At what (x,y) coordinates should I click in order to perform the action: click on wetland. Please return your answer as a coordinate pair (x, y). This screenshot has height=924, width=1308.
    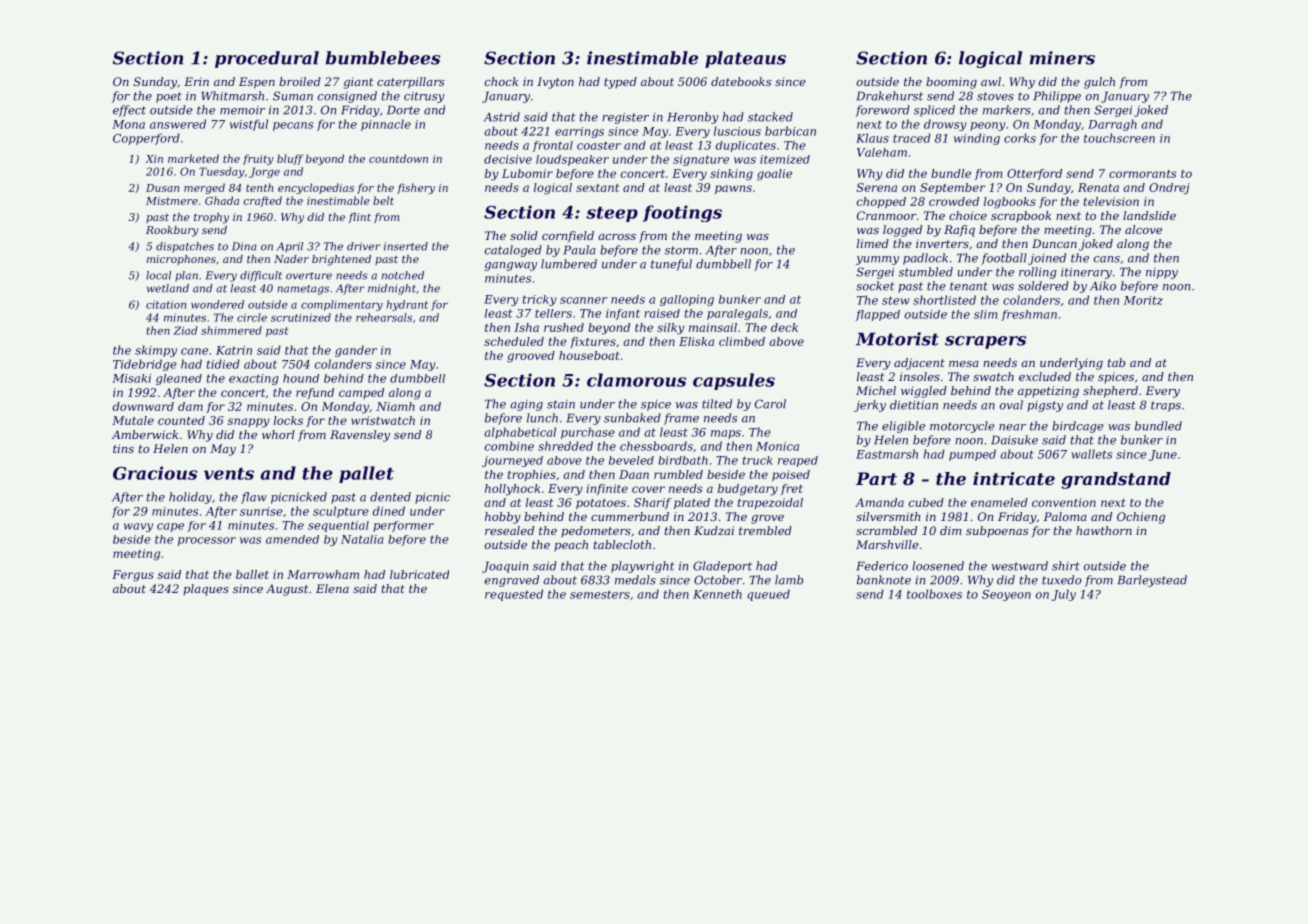
    Looking at the image, I should click on (168, 288).
